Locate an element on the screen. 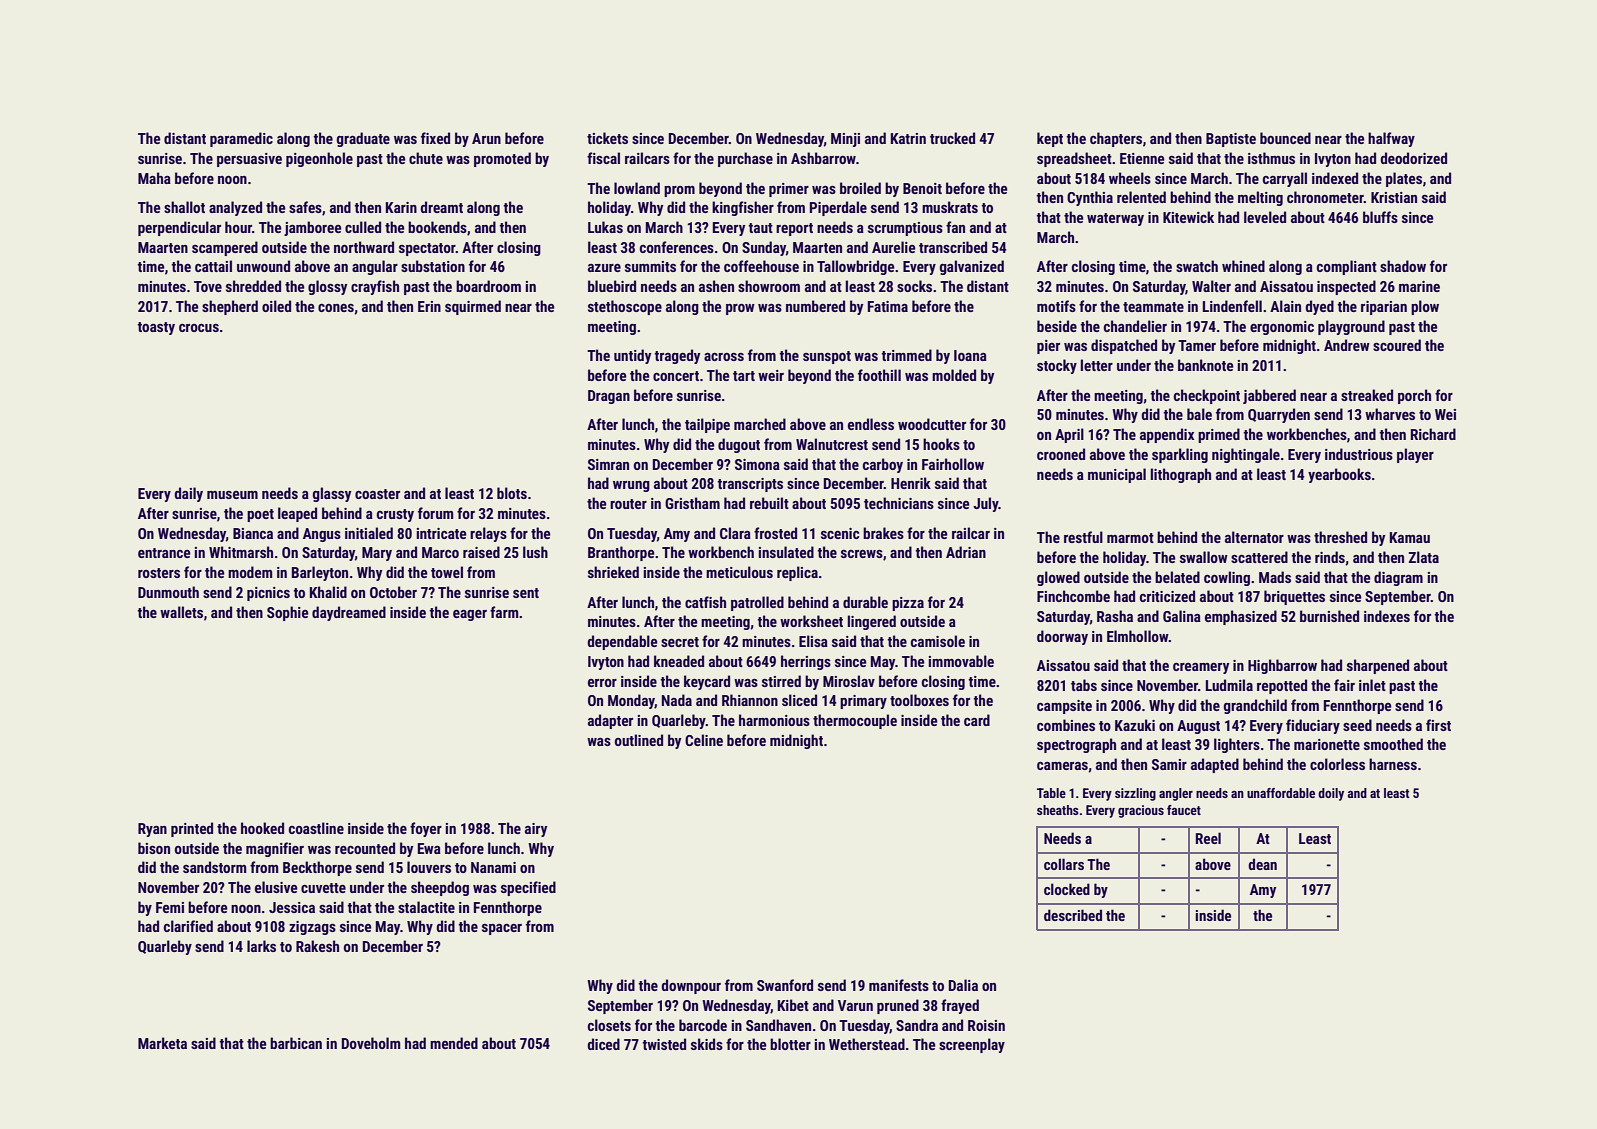  Karin is located at coordinates (401, 207).
